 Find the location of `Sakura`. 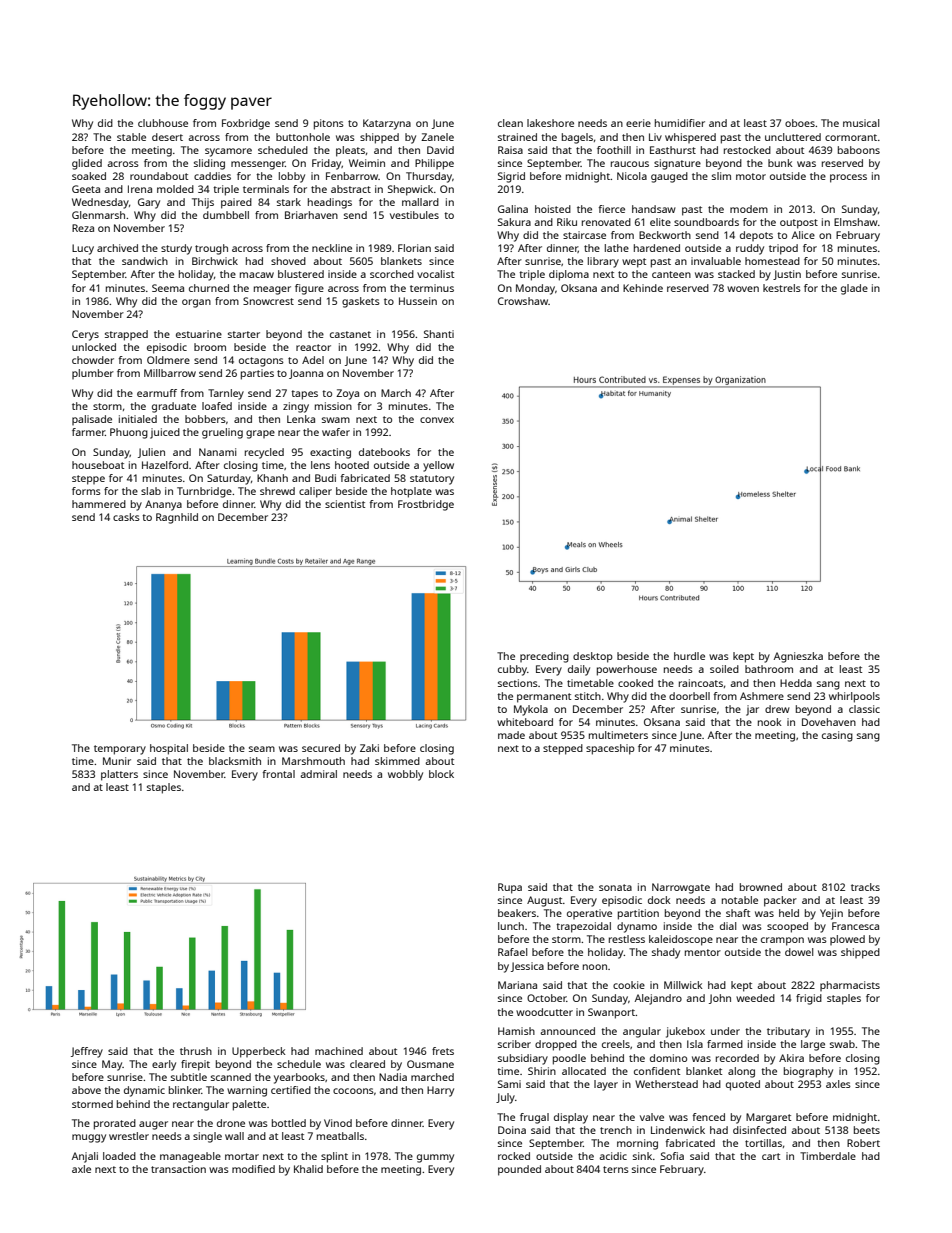

Sakura is located at coordinates (514, 222).
